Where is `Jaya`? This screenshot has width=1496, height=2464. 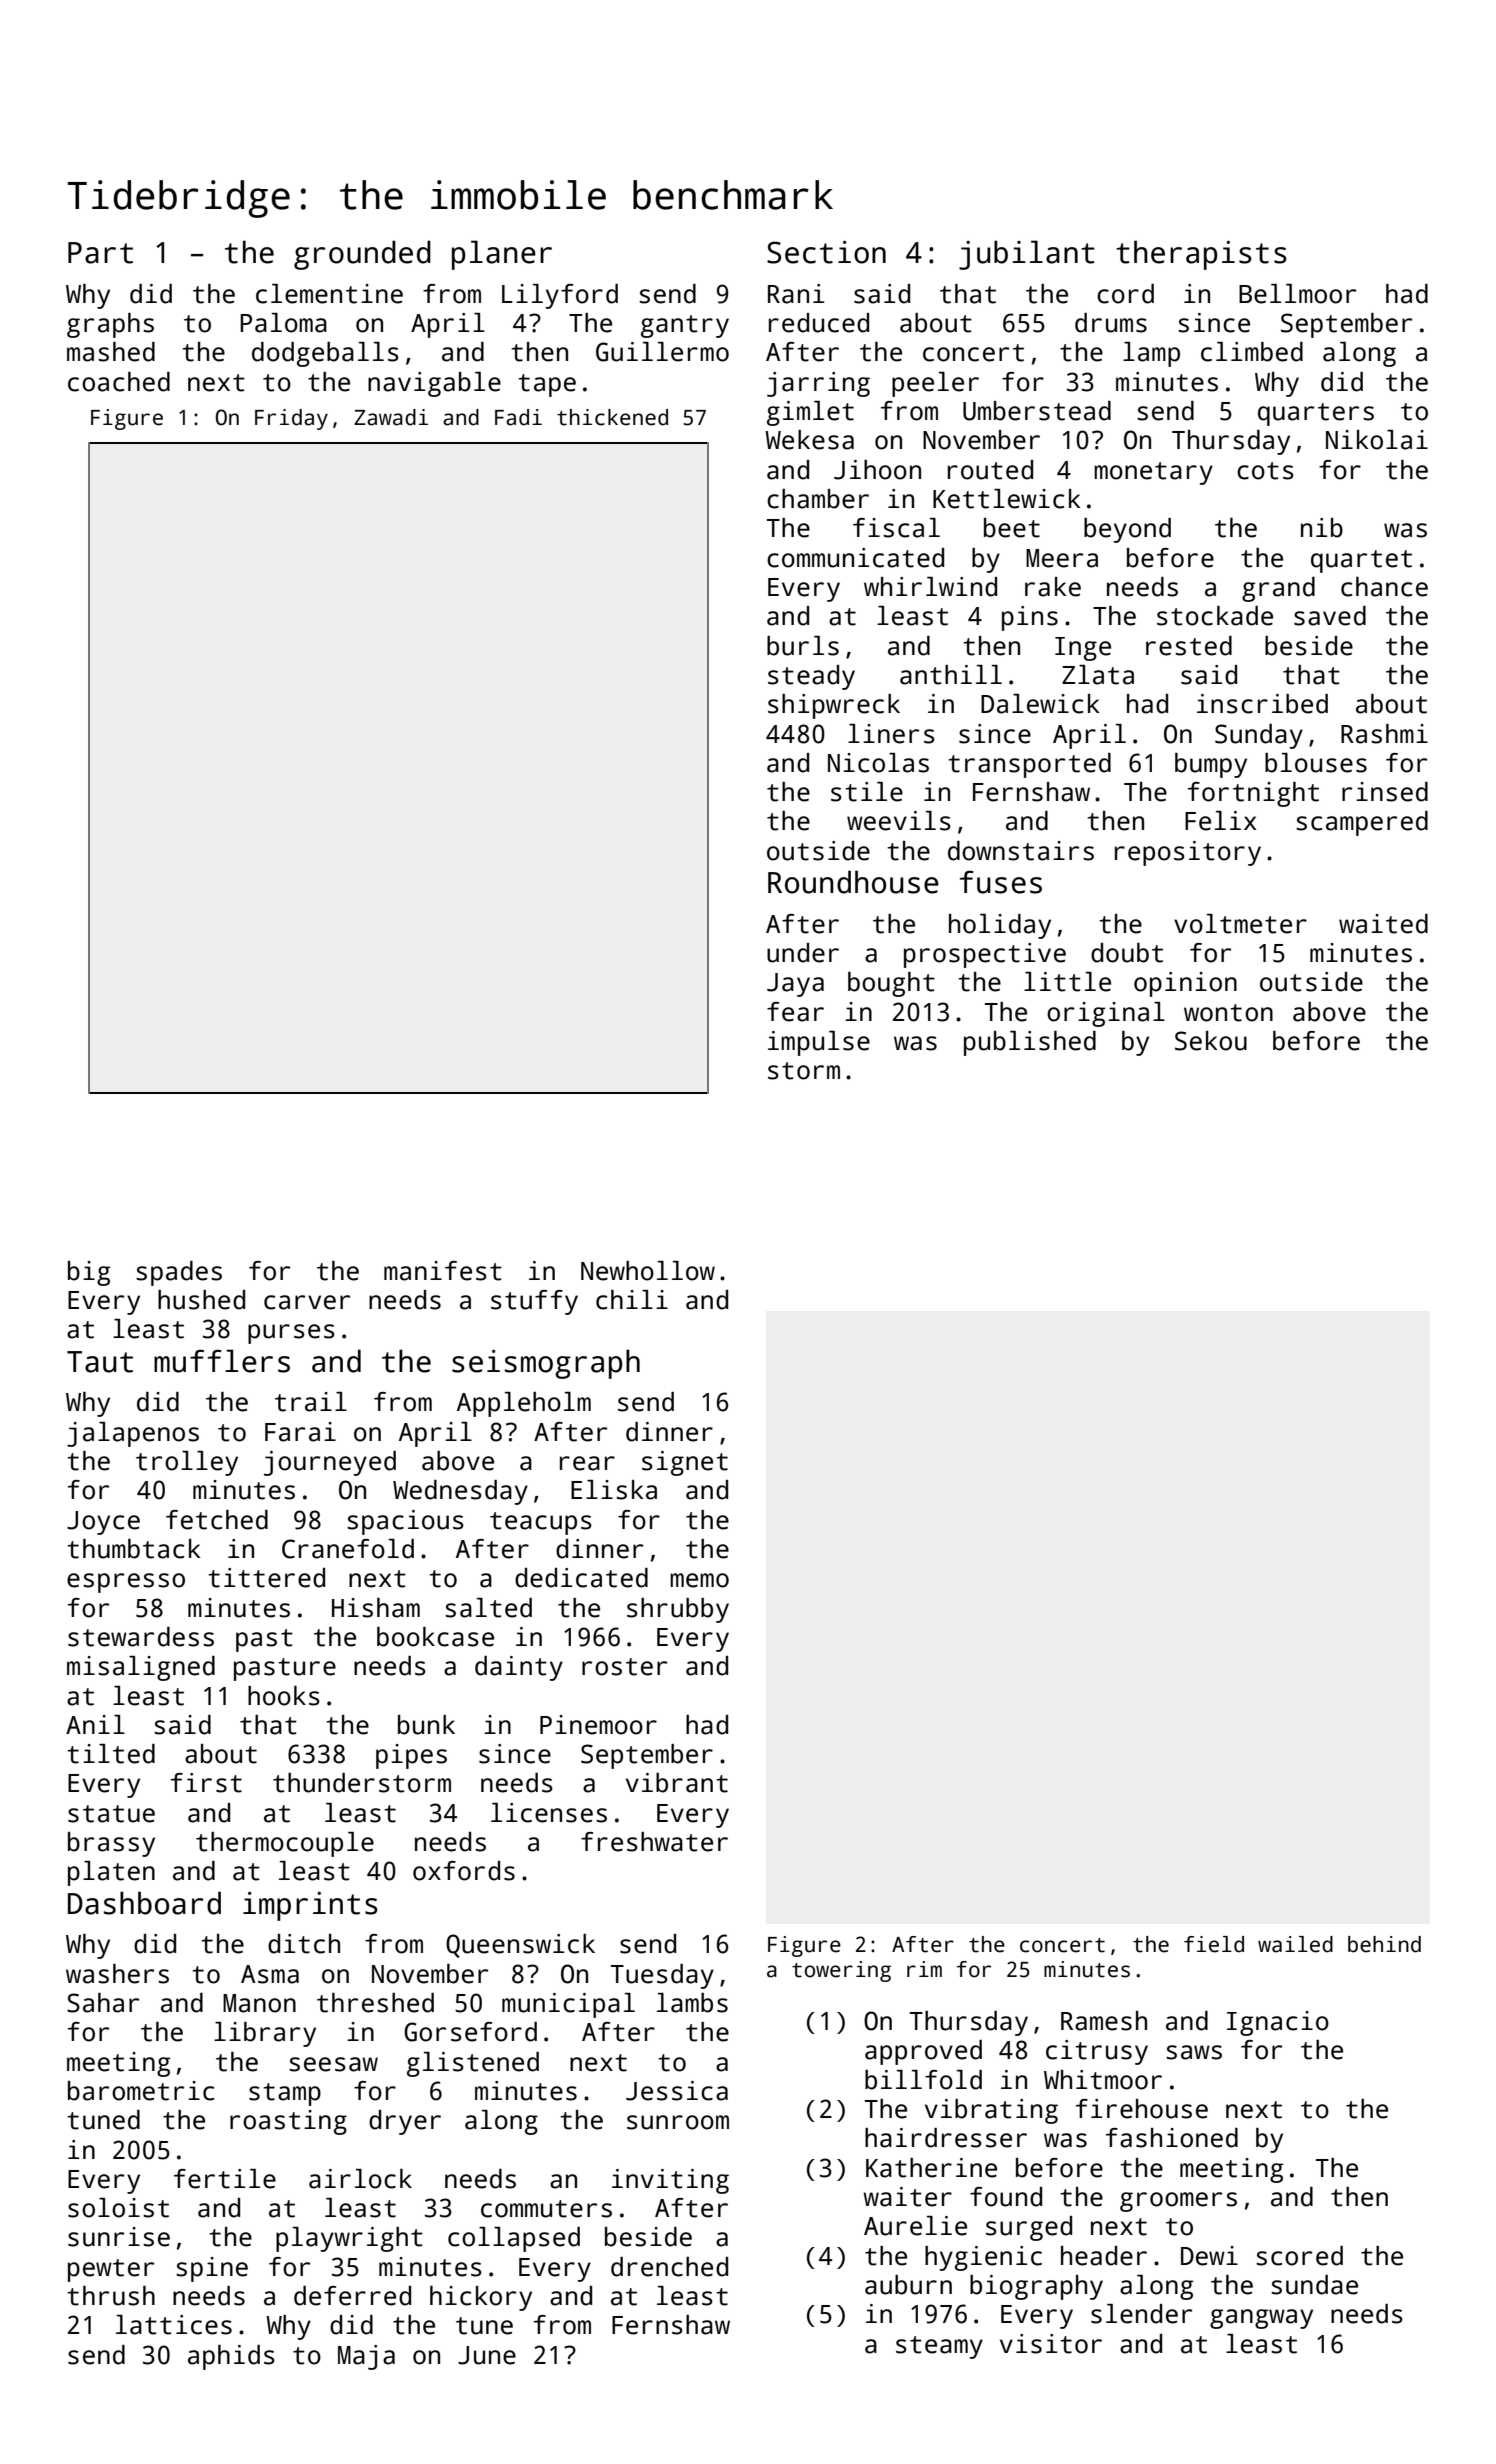 Jaya is located at coordinates (795, 985).
